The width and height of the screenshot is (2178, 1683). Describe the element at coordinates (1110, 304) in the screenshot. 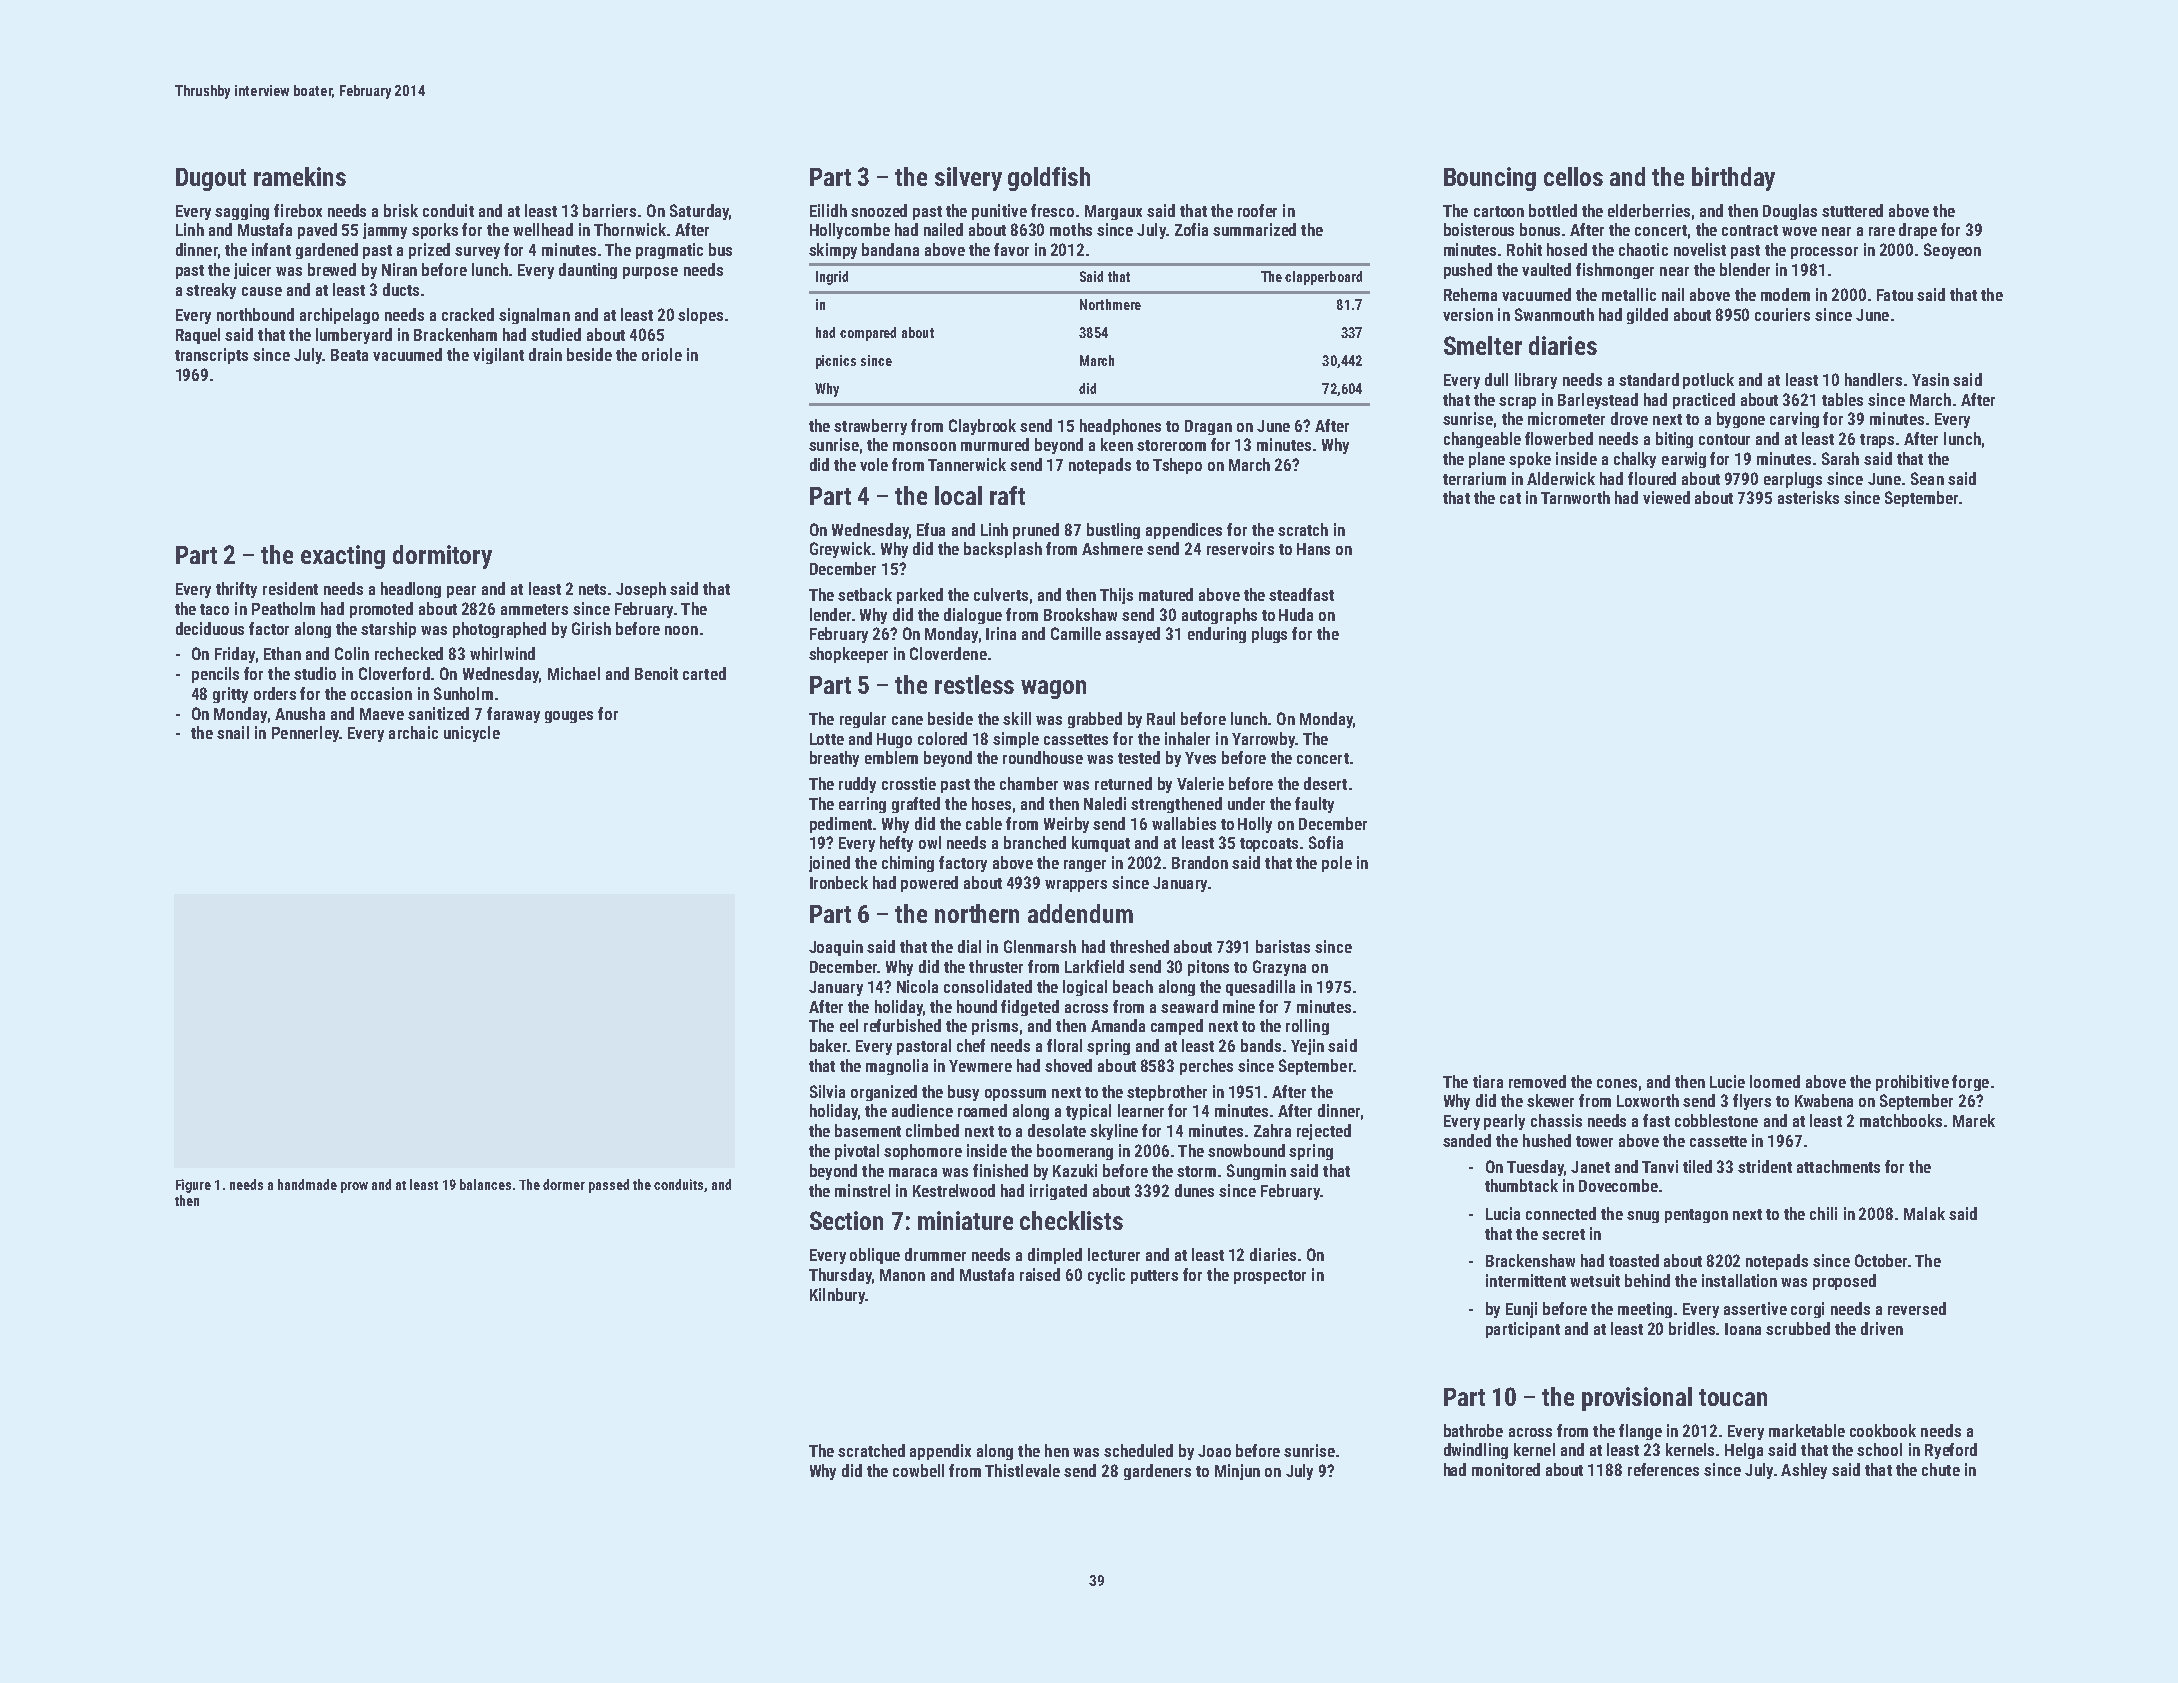

I see `Northmere` at that location.
